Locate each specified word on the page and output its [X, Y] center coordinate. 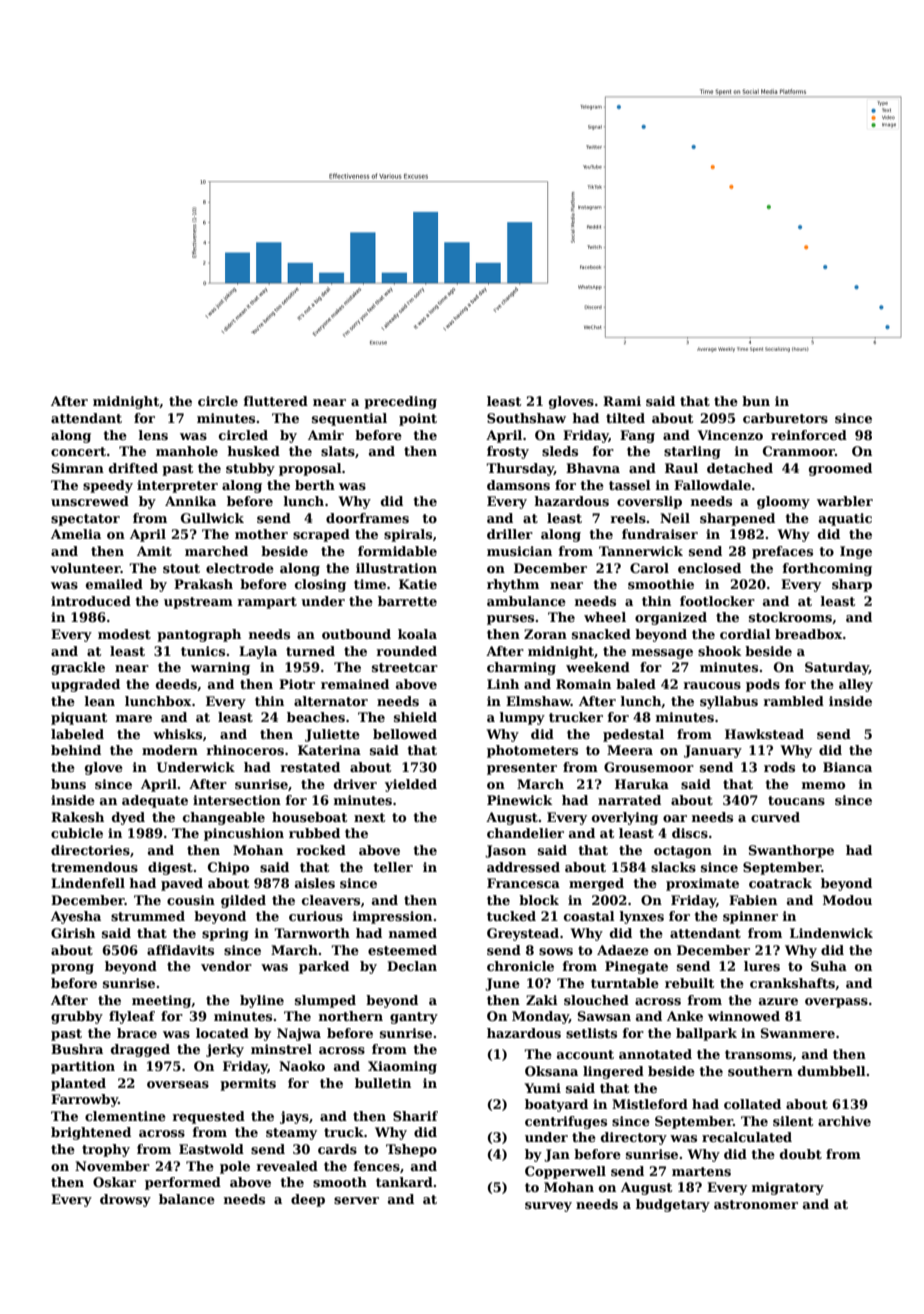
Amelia [76, 534]
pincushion [244, 834]
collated [752, 1104]
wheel [605, 617]
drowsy [125, 1200]
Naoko [302, 1066]
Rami [622, 401]
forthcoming [827, 569]
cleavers [331, 900]
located [222, 1033]
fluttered [275, 401]
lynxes [641, 917]
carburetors [785, 418]
